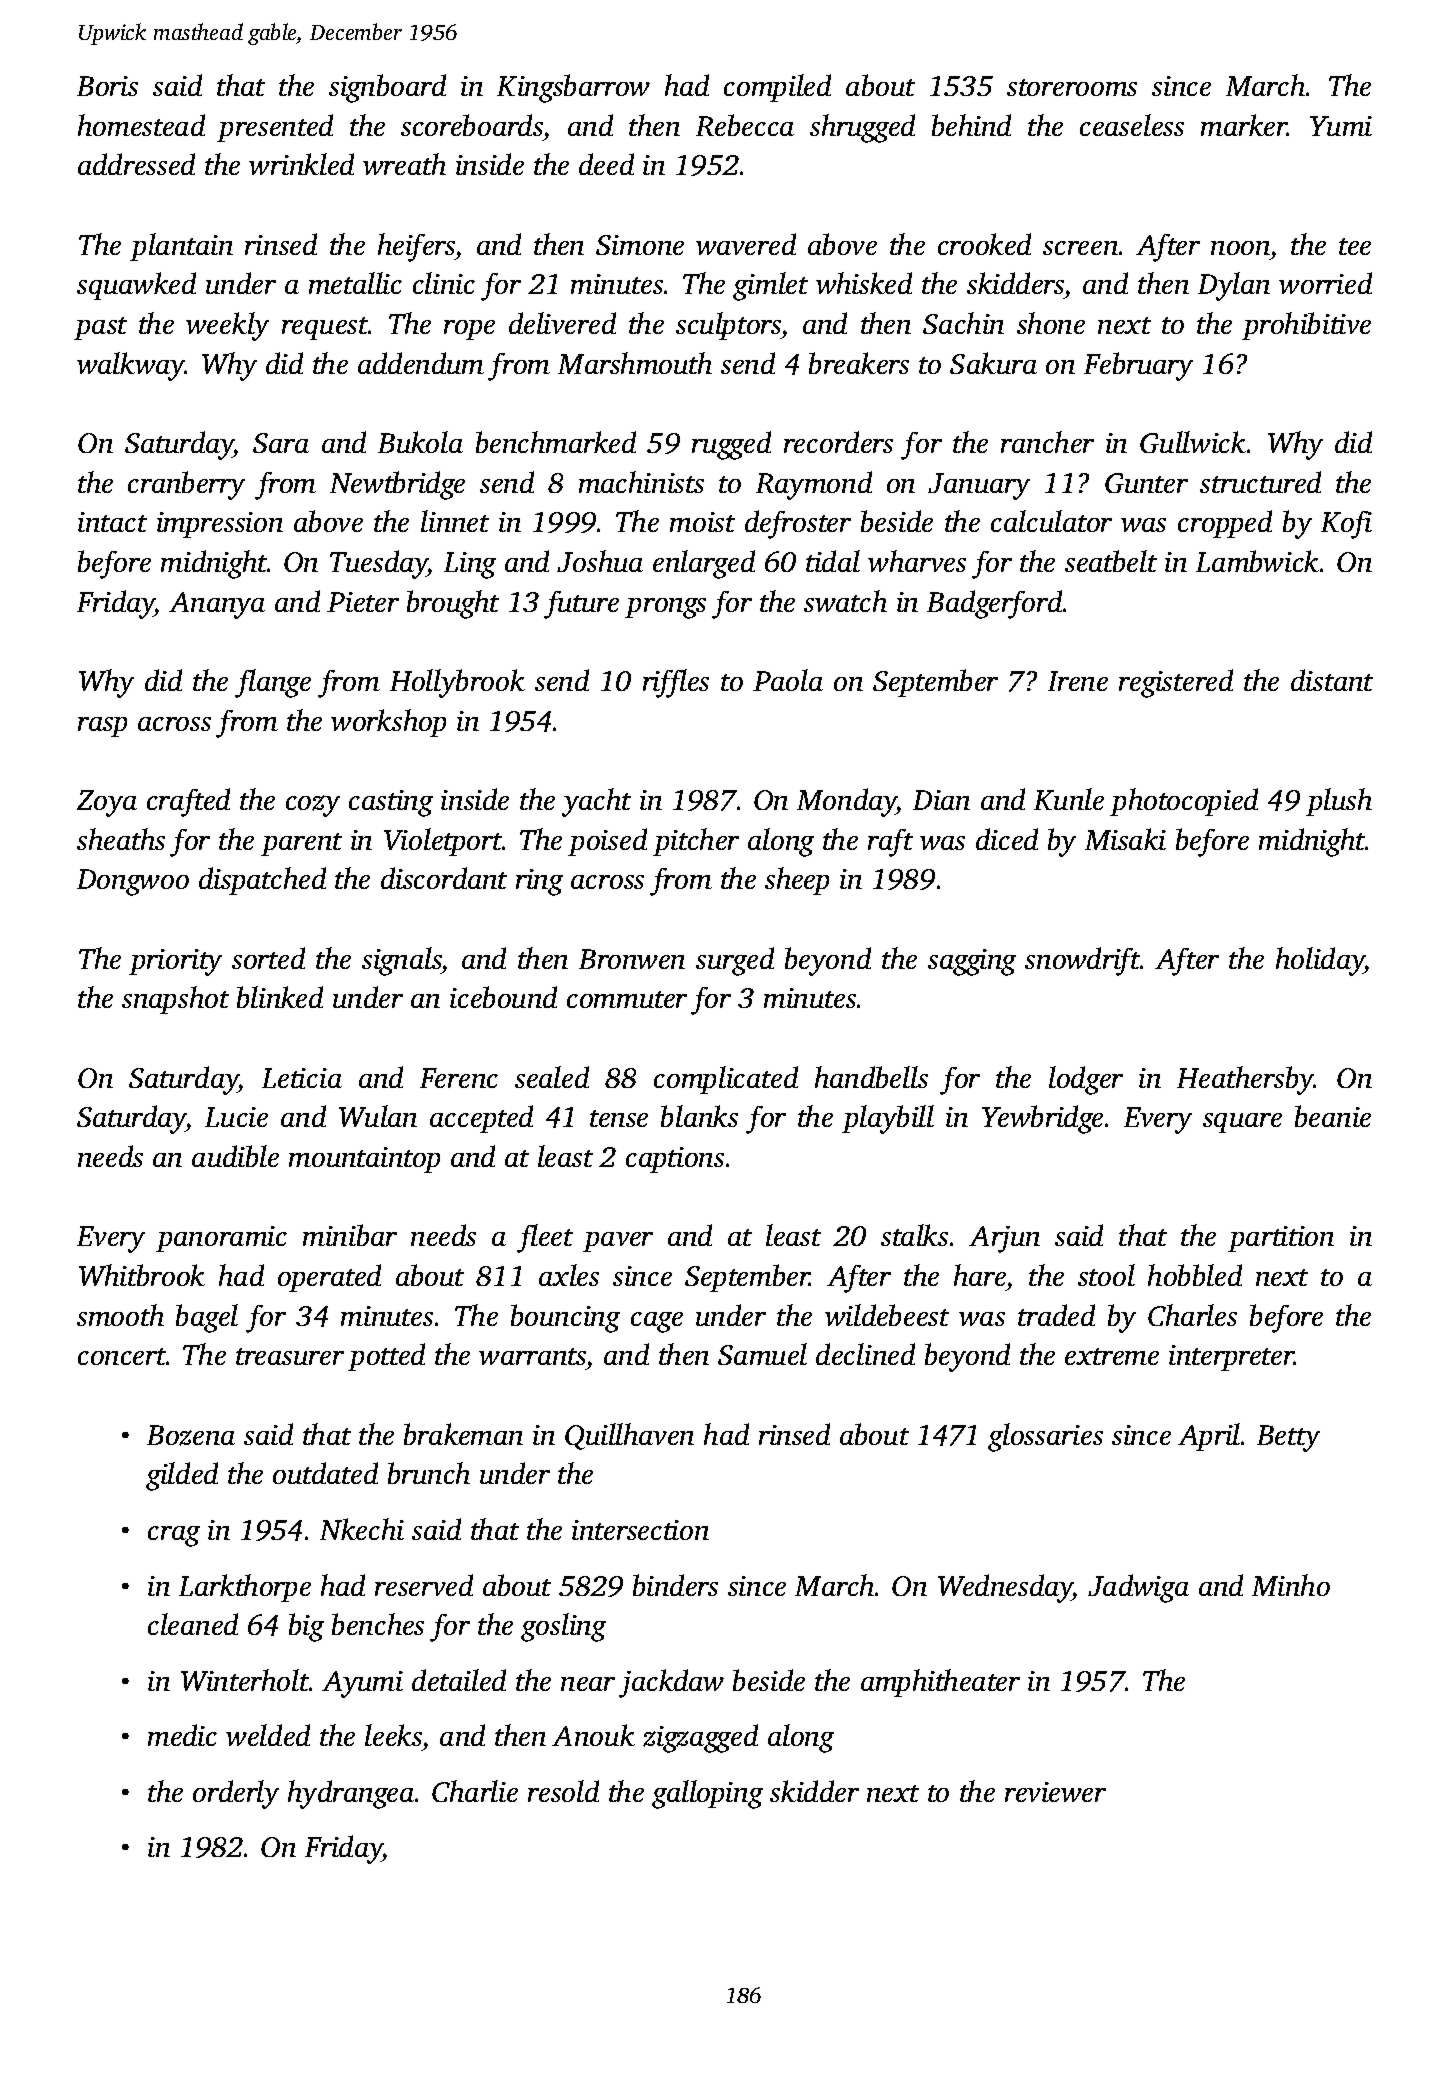 This document has height=2100, width=1450. What do you see at coordinates (1240, 248) in the document?
I see `noon` at bounding box center [1240, 248].
